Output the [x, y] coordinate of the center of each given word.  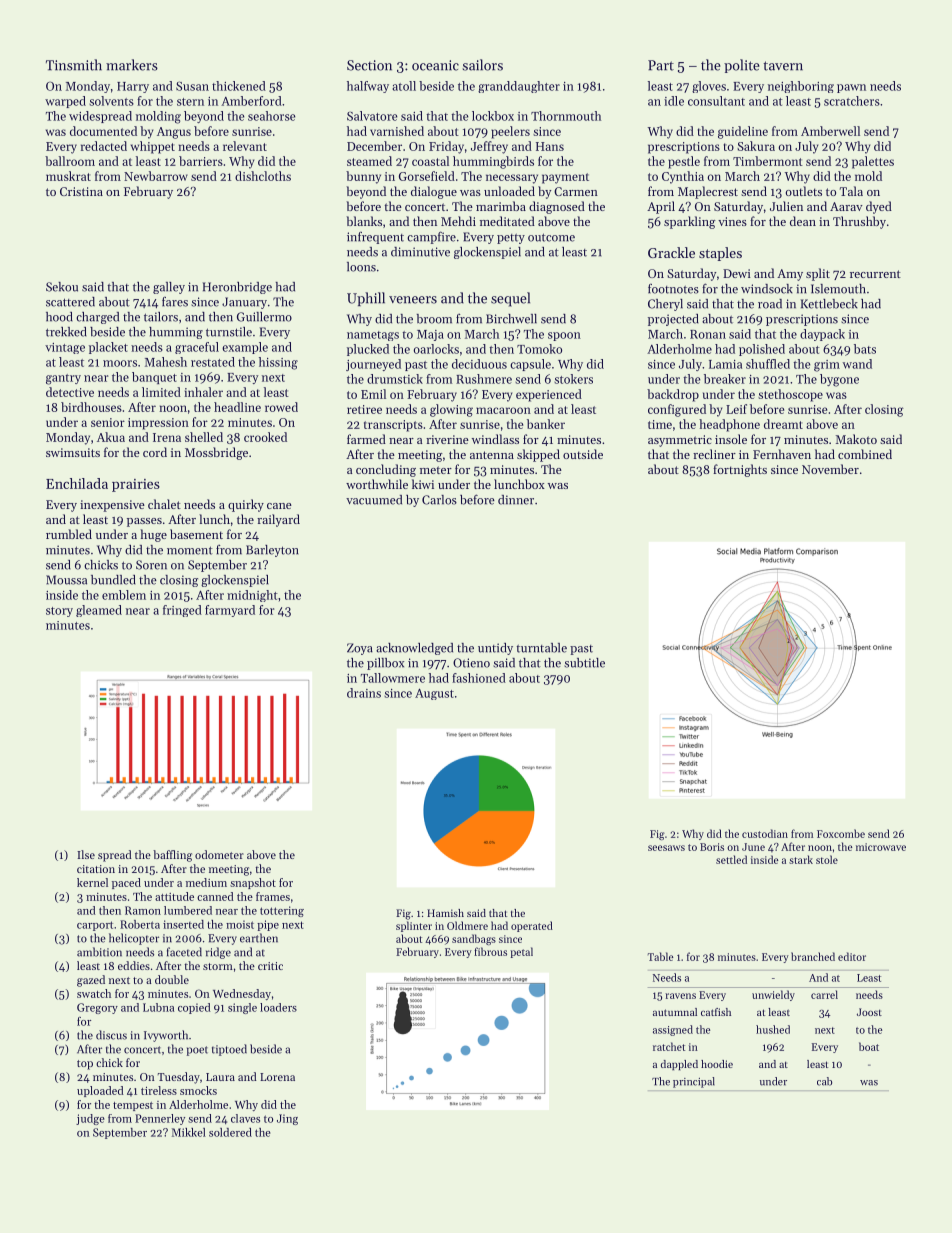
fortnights [740, 470]
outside [583, 454]
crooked [265, 437]
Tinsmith [74, 65]
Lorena [277, 1077]
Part [661, 65]
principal [694, 1082]
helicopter [134, 939]
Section [369, 65]
